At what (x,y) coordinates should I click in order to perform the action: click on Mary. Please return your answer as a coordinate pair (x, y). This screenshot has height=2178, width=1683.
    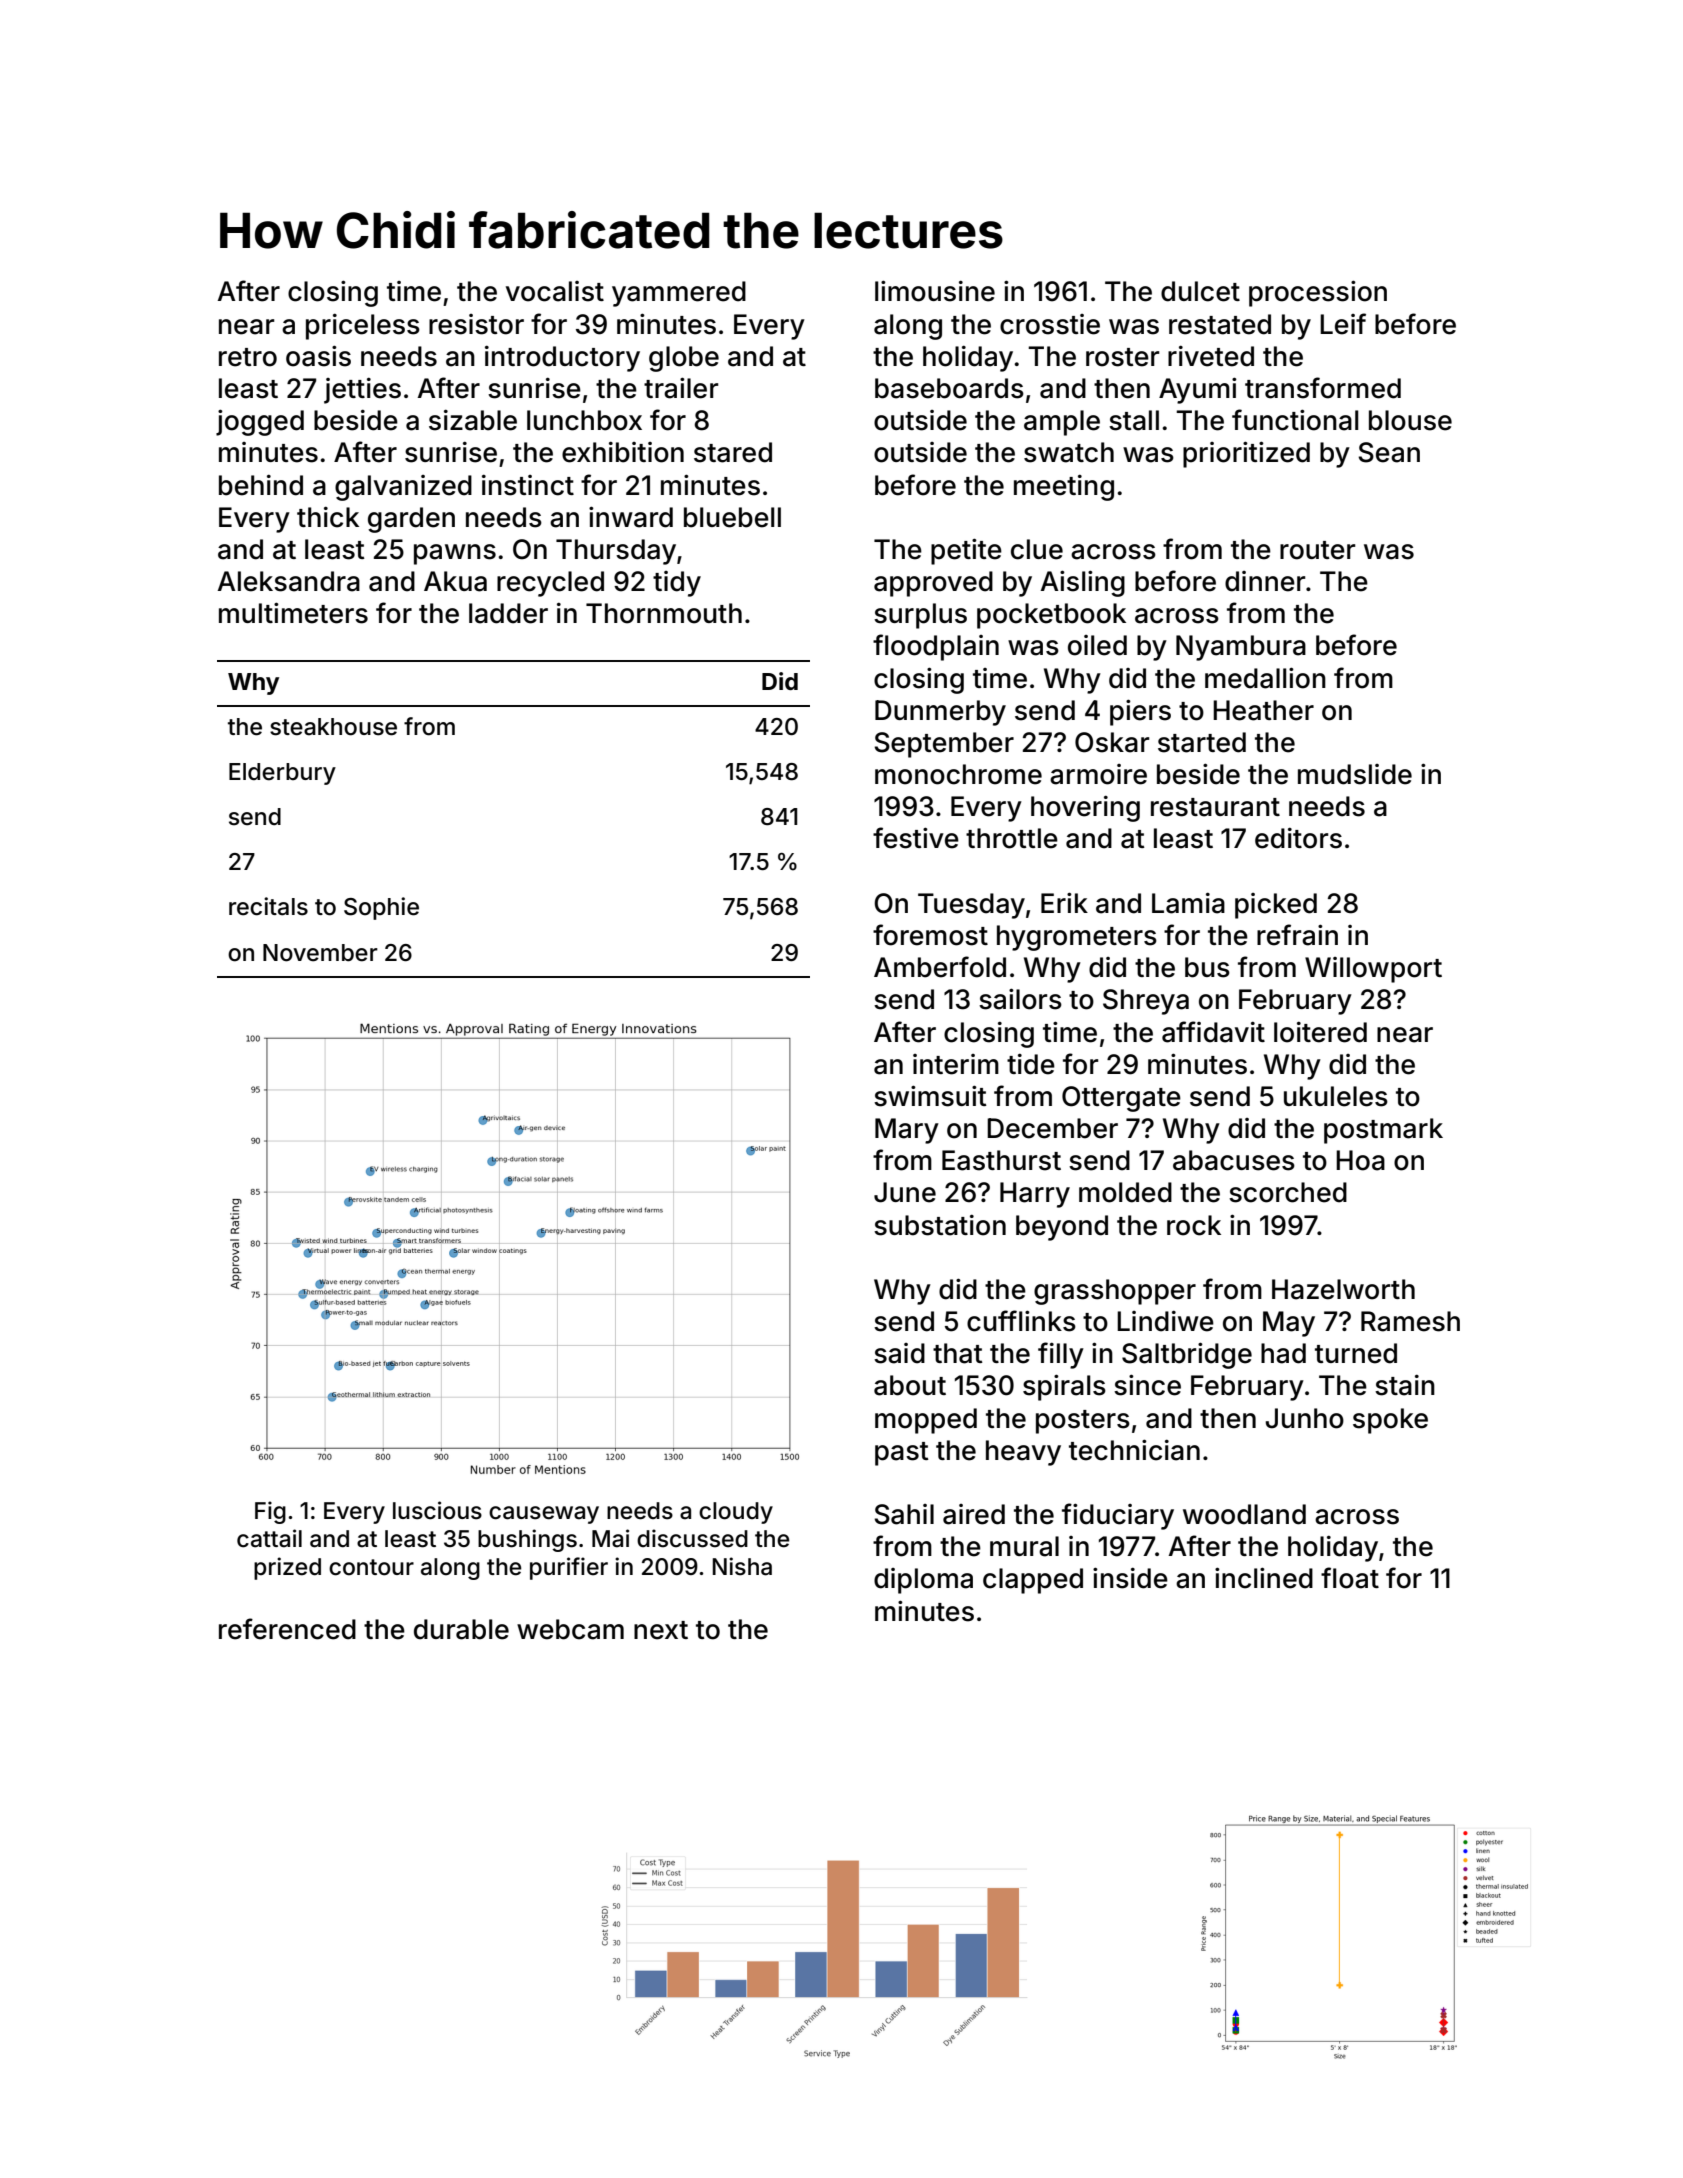
    Looking at the image, I should click on (907, 1131).
